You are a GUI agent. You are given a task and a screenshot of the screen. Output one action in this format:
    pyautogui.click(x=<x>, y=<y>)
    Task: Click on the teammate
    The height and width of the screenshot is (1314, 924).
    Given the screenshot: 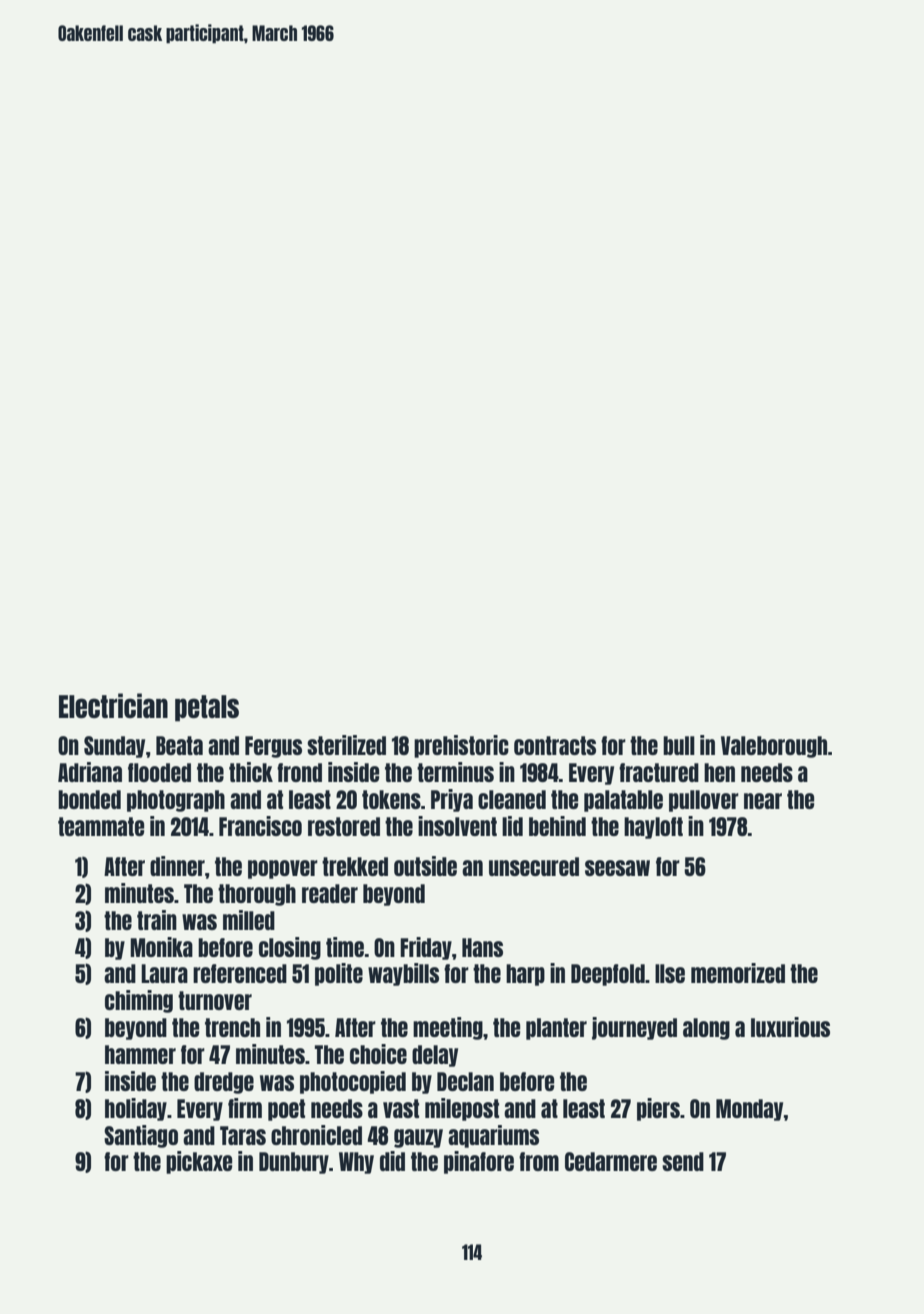 What is the action you would take?
    pyautogui.click(x=101, y=826)
